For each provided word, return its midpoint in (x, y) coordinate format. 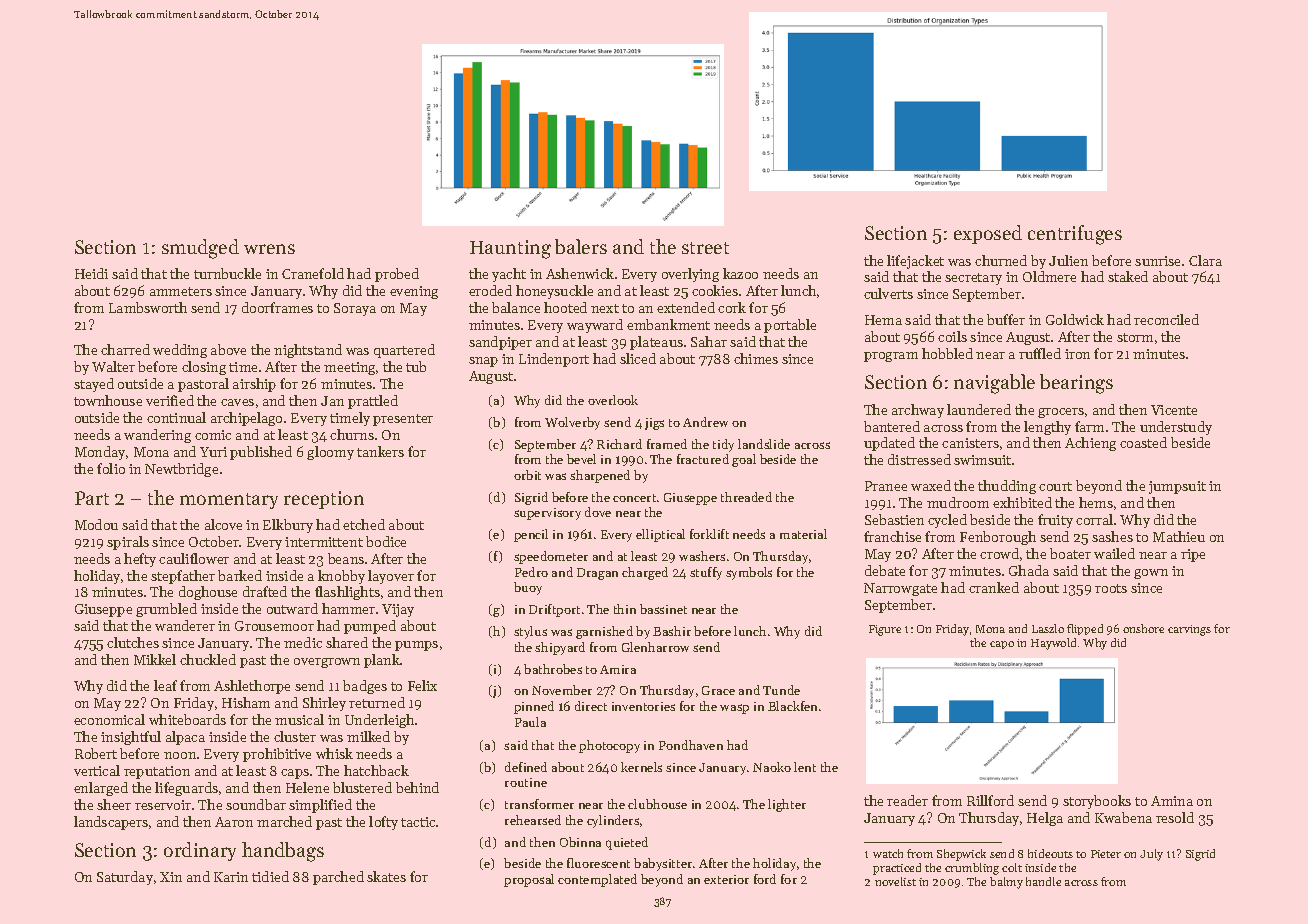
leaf (165, 685)
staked (1128, 276)
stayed (94, 385)
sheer (114, 804)
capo (1002, 645)
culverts (888, 293)
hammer (348, 608)
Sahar (709, 341)
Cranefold (313, 273)
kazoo (740, 273)
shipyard (560, 648)
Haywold (1053, 644)
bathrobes (553, 669)
